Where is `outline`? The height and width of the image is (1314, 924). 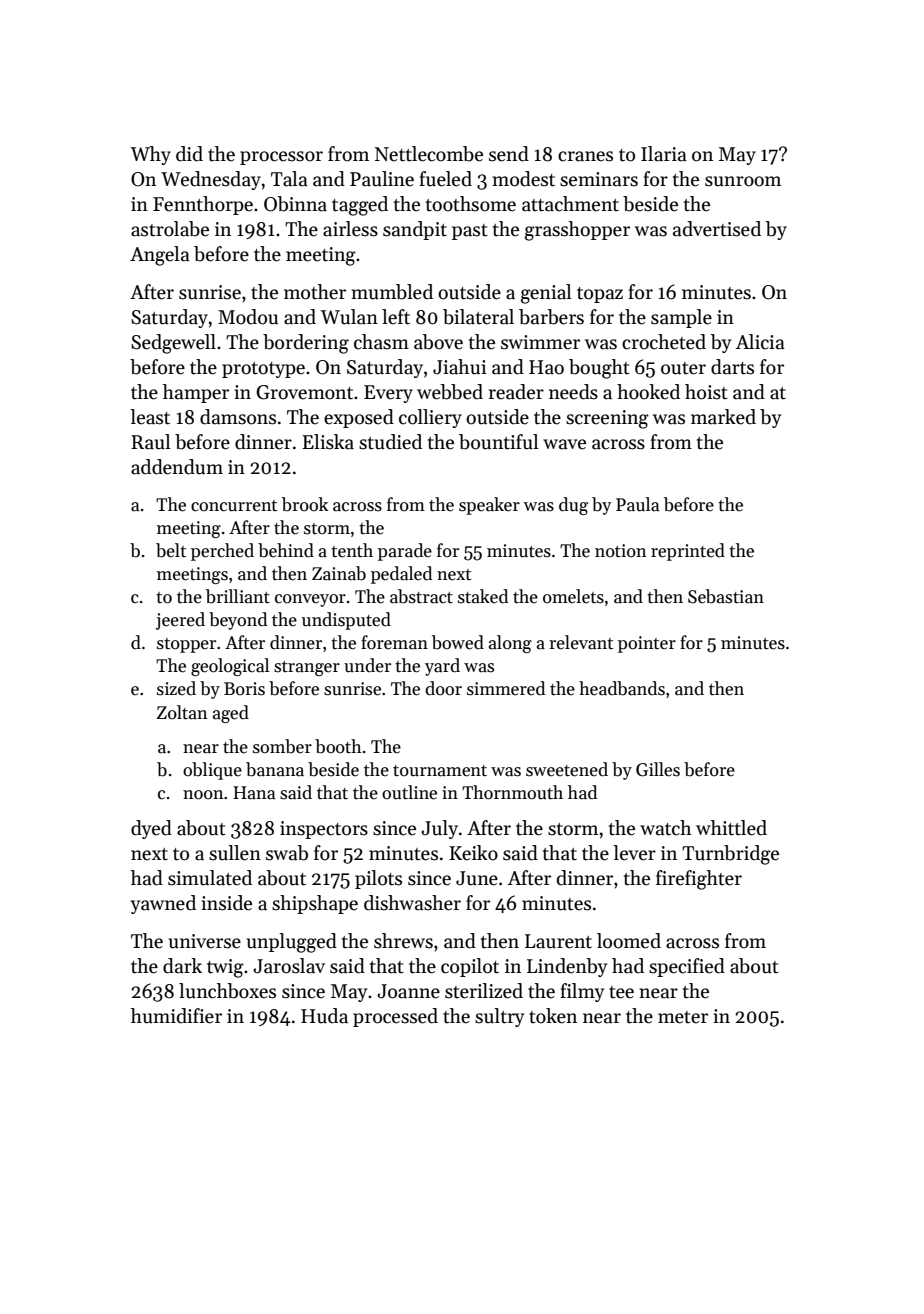
outline is located at coordinates (409, 792).
